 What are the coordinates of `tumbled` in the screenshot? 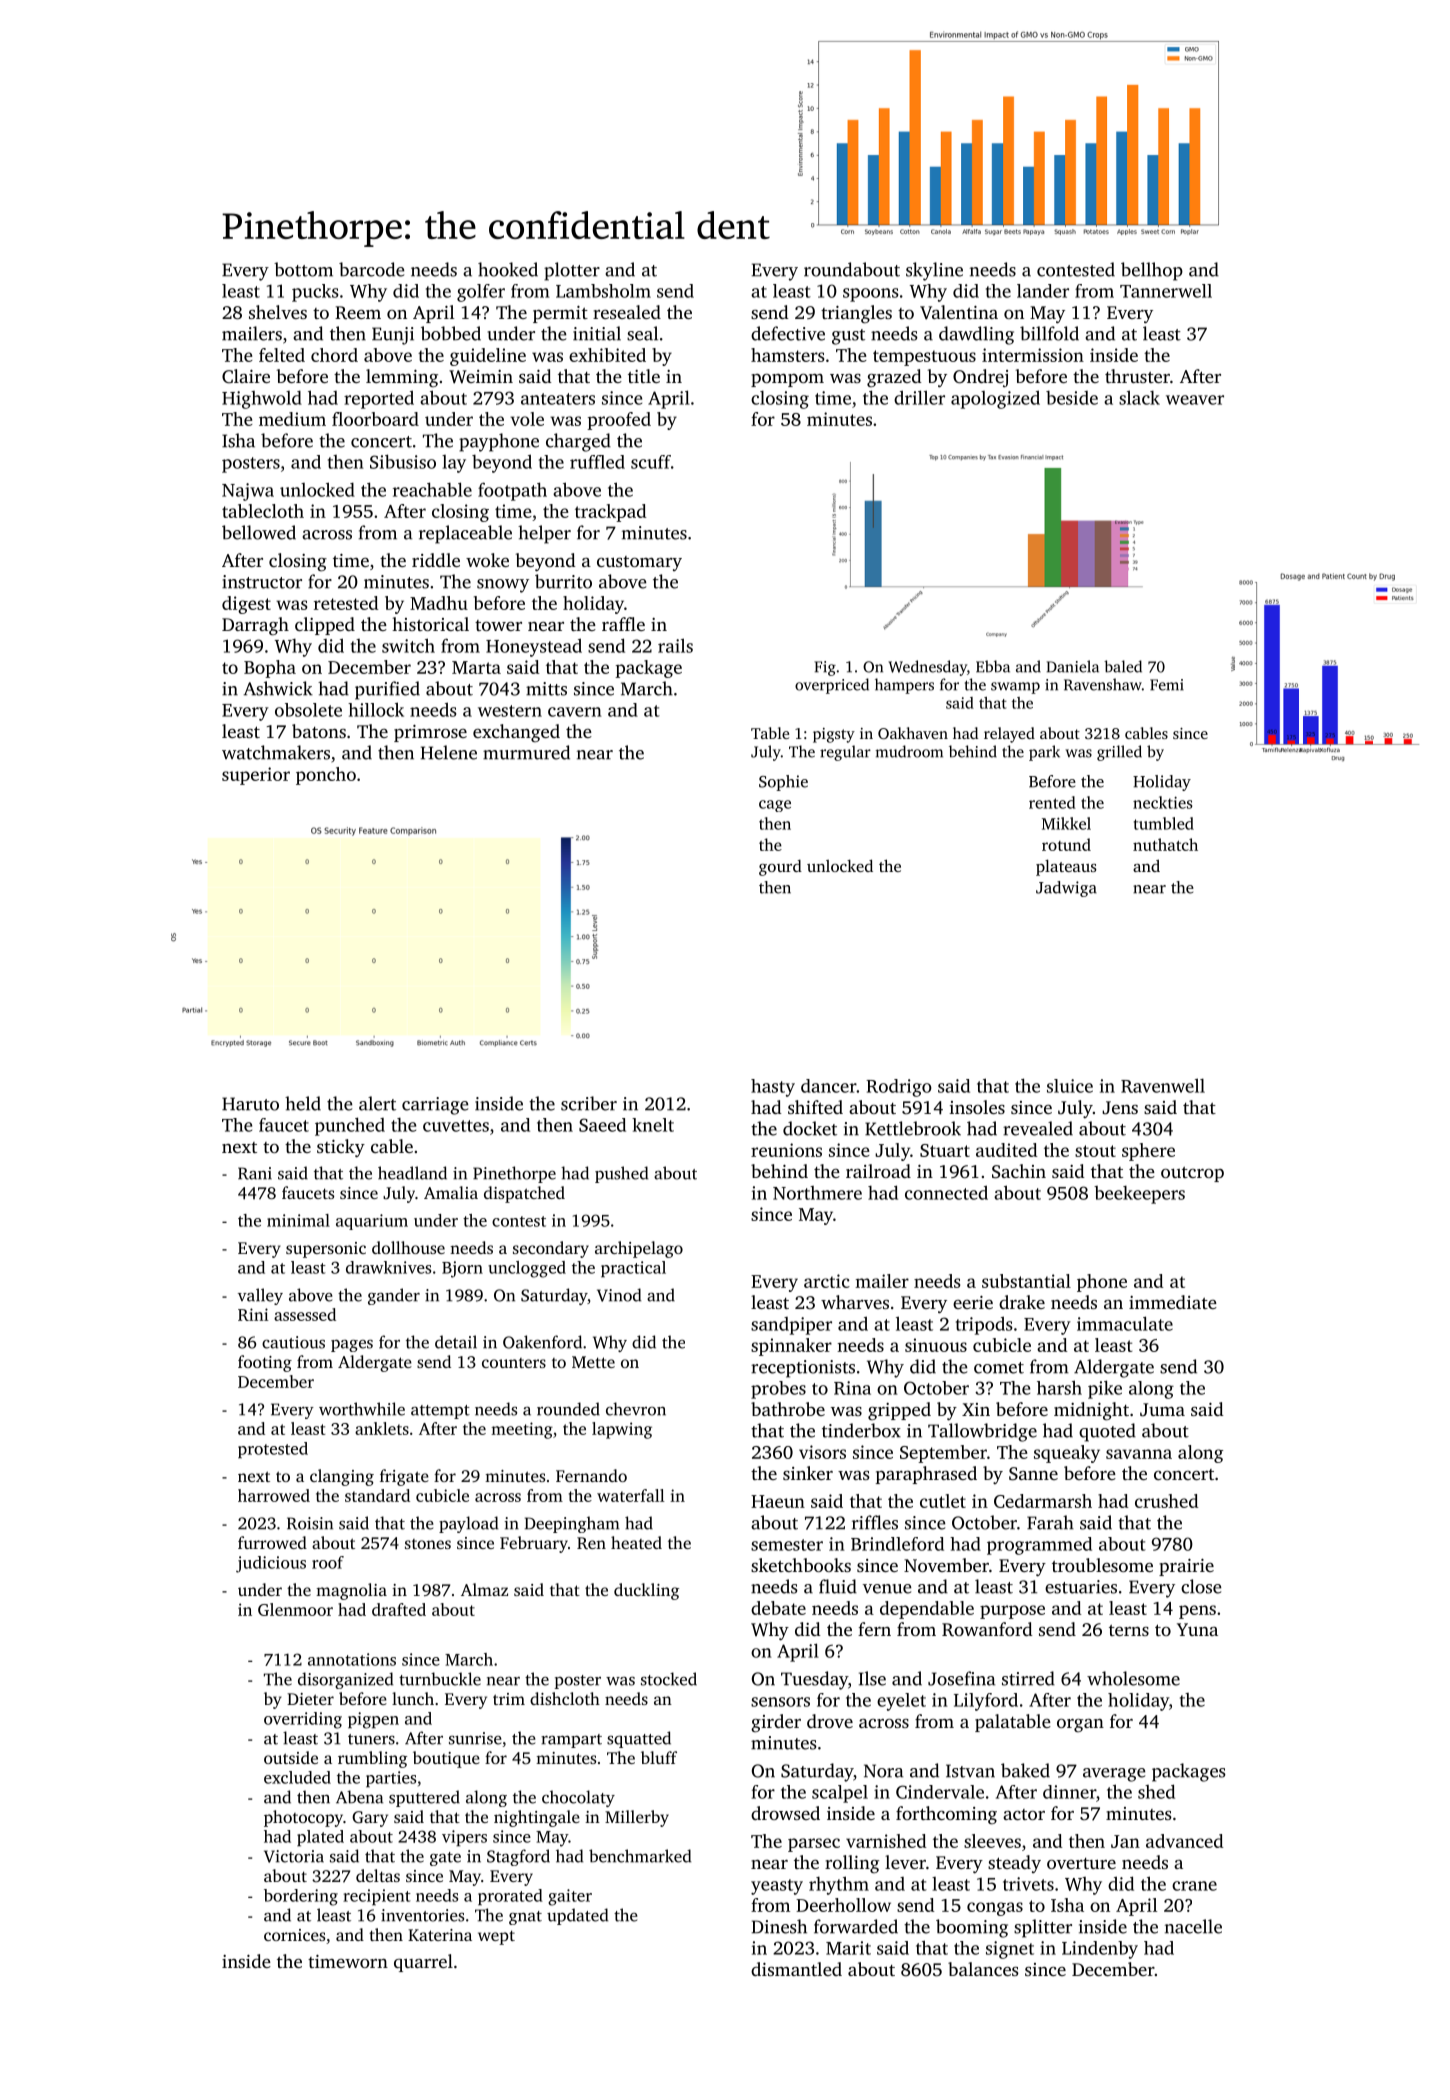 It's located at (1164, 823).
